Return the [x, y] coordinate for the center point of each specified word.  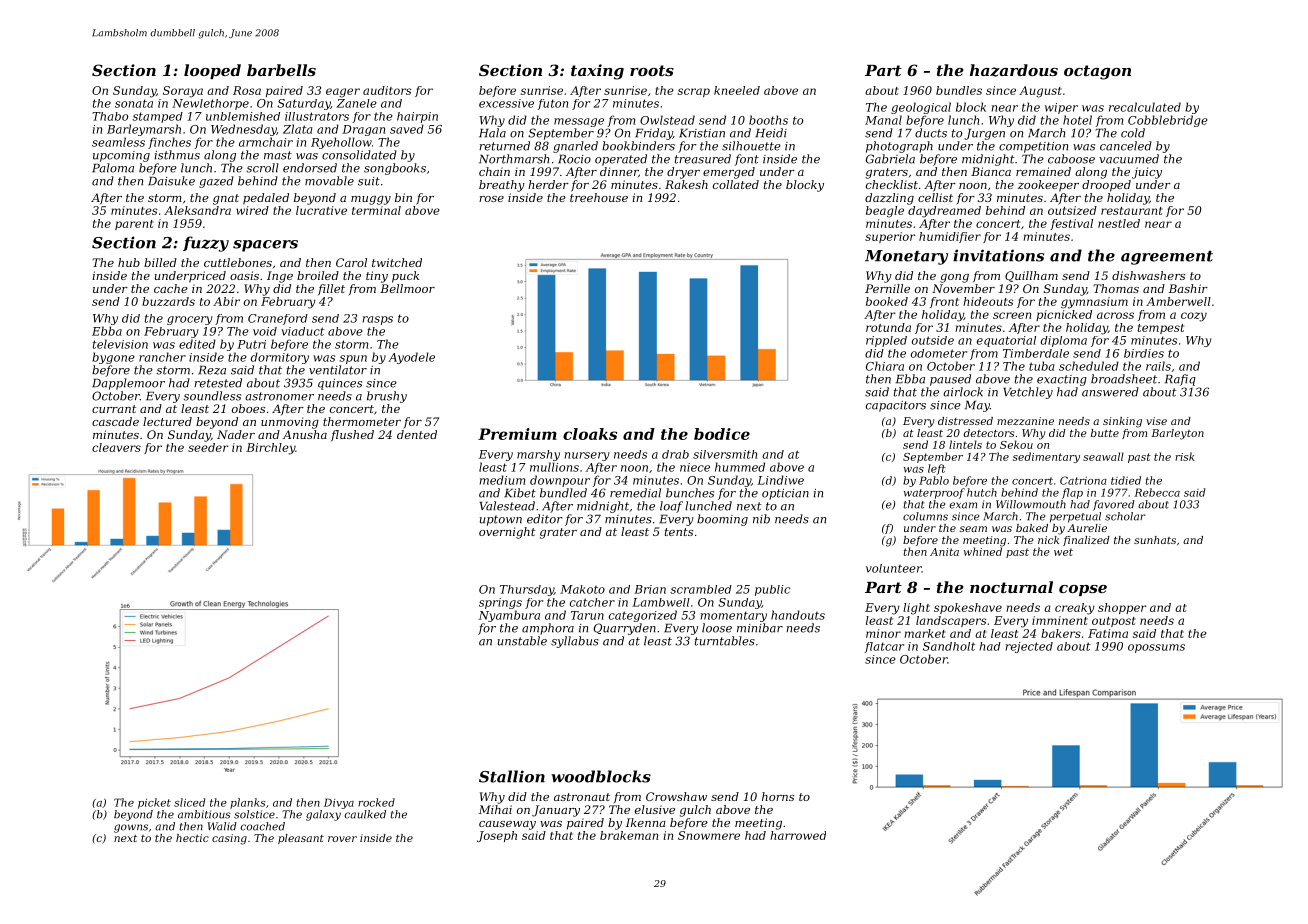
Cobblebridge [1168, 121]
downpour [560, 481]
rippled [886, 341]
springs [500, 603]
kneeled [737, 90]
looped [212, 71]
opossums [1156, 648]
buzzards [168, 301]
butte [1105, 433]
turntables [725, 641]
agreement [1167, 258]
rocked [376, 802]
